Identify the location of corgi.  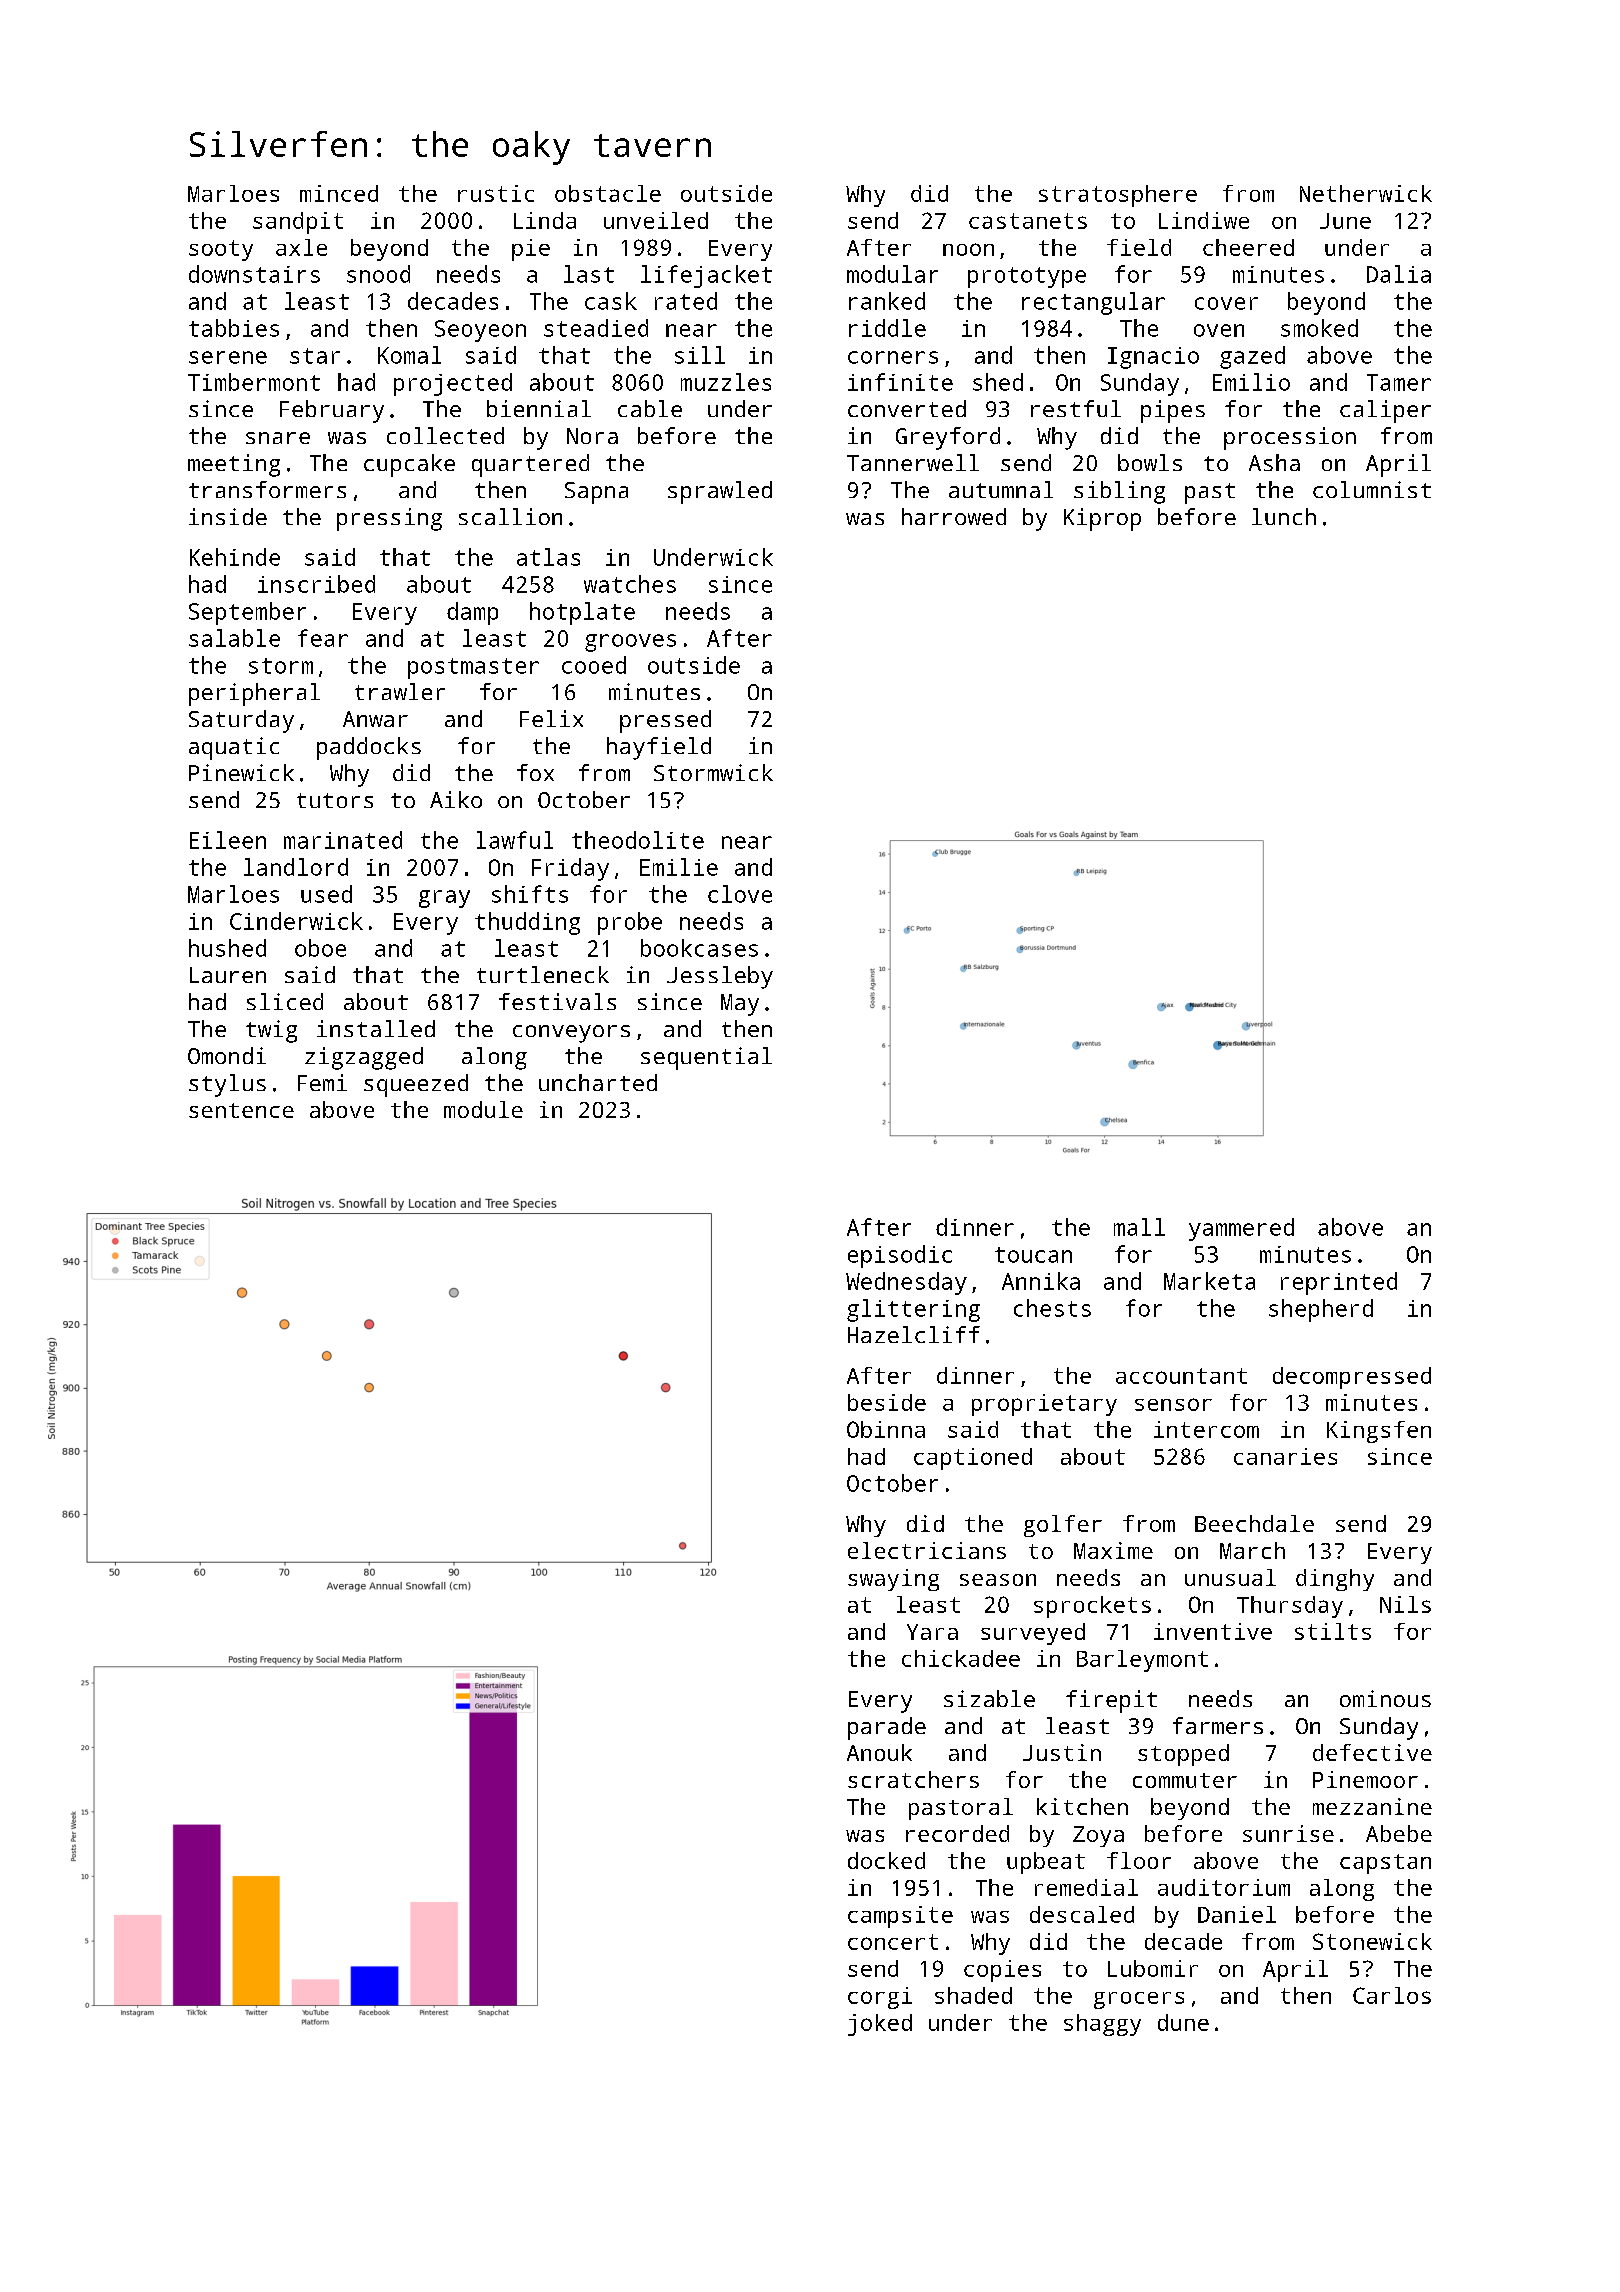
(880, 1998).
